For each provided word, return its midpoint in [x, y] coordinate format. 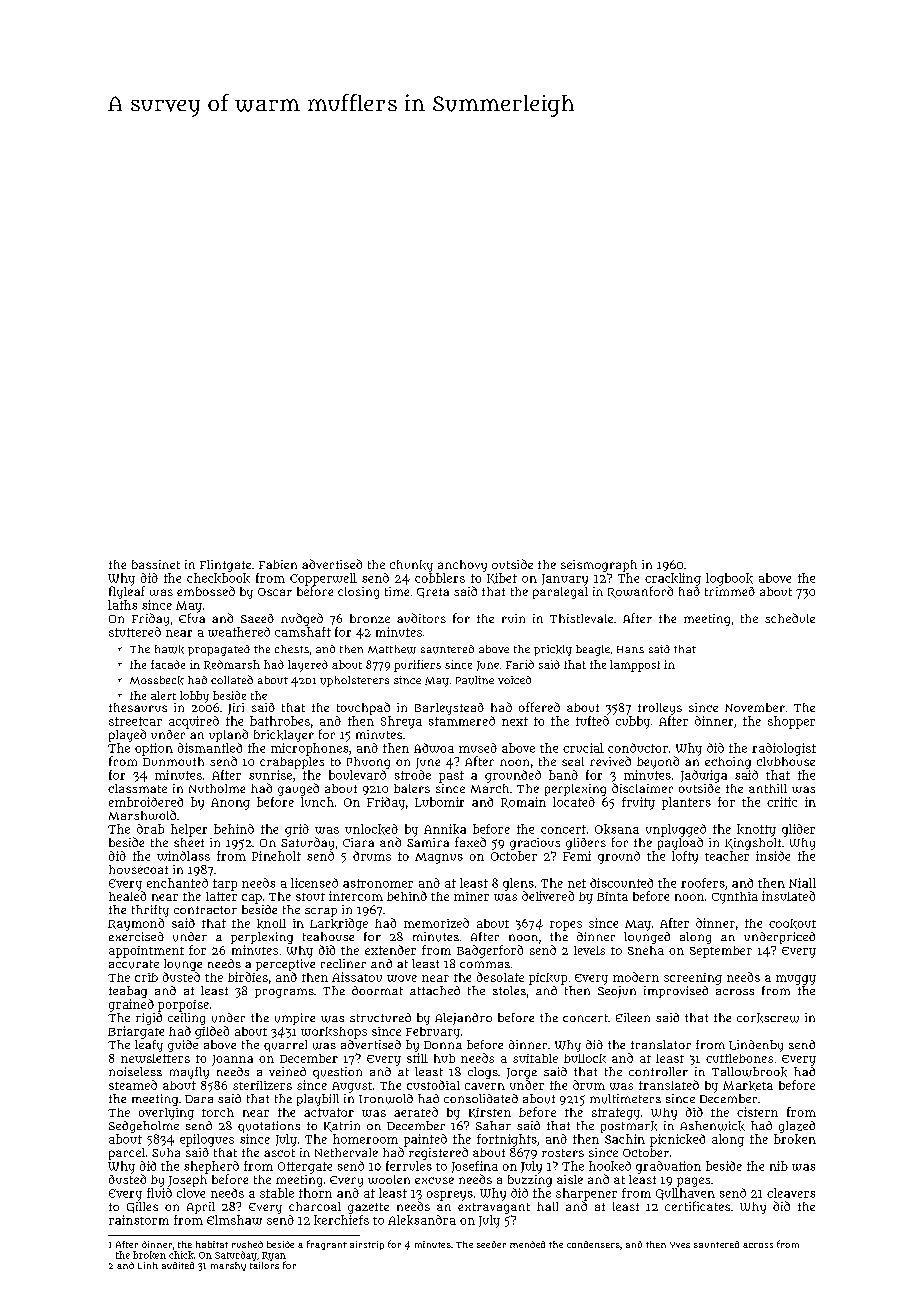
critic [782, 802]
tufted [592, 721]
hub [444, 1058]
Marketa [748, 1086]
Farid [520, 664]
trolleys [660, 709]
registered [438, 1153]
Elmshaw [234, 1220]
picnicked [677, 1140]
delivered [548, 896]
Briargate [136, 1032]
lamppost [635, 666]
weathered [239, 632]
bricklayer [284, 736]
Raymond [136, 924]
